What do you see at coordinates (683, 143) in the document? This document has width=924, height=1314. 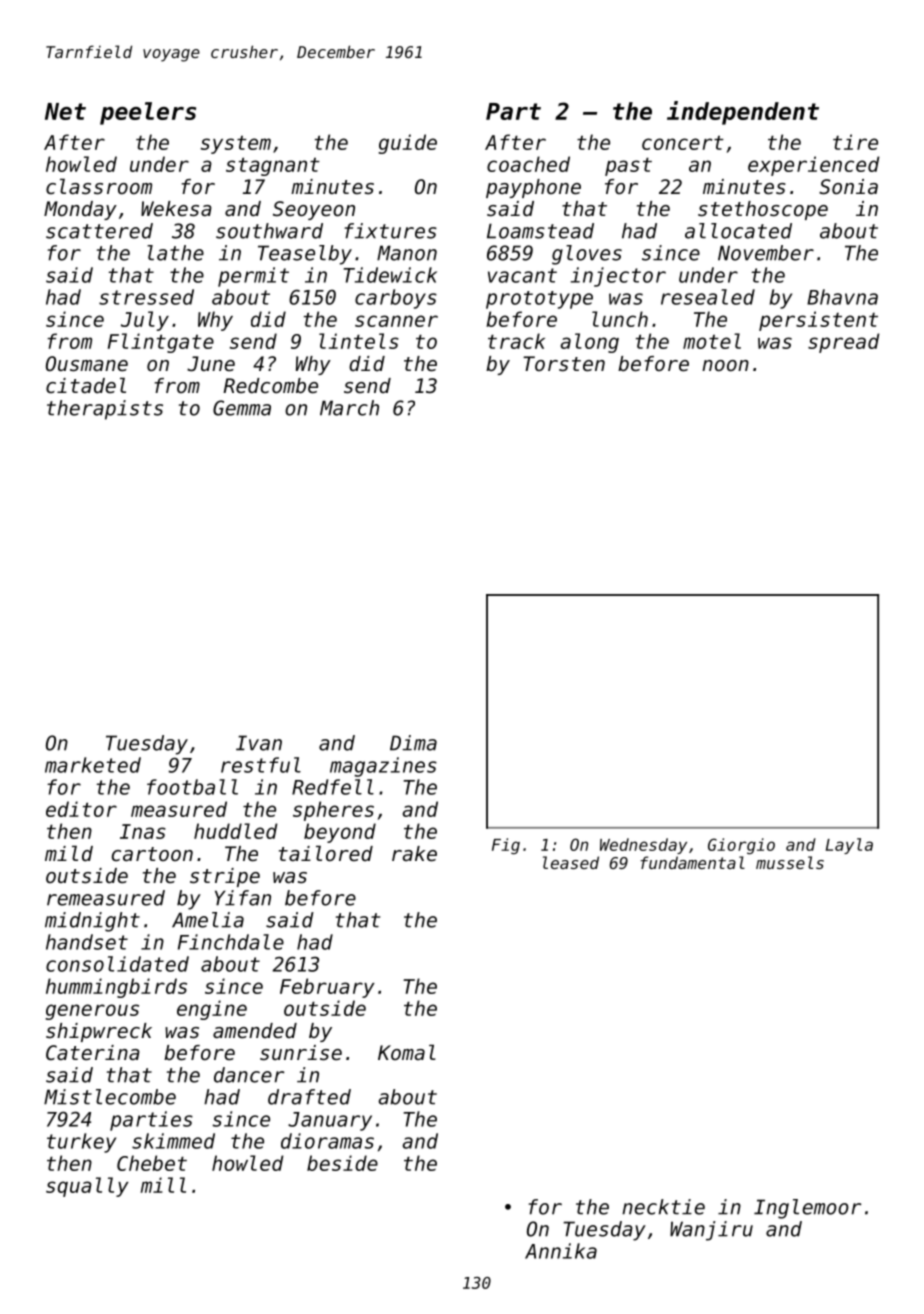 I see `concert` at bounding box center [683, 143].
